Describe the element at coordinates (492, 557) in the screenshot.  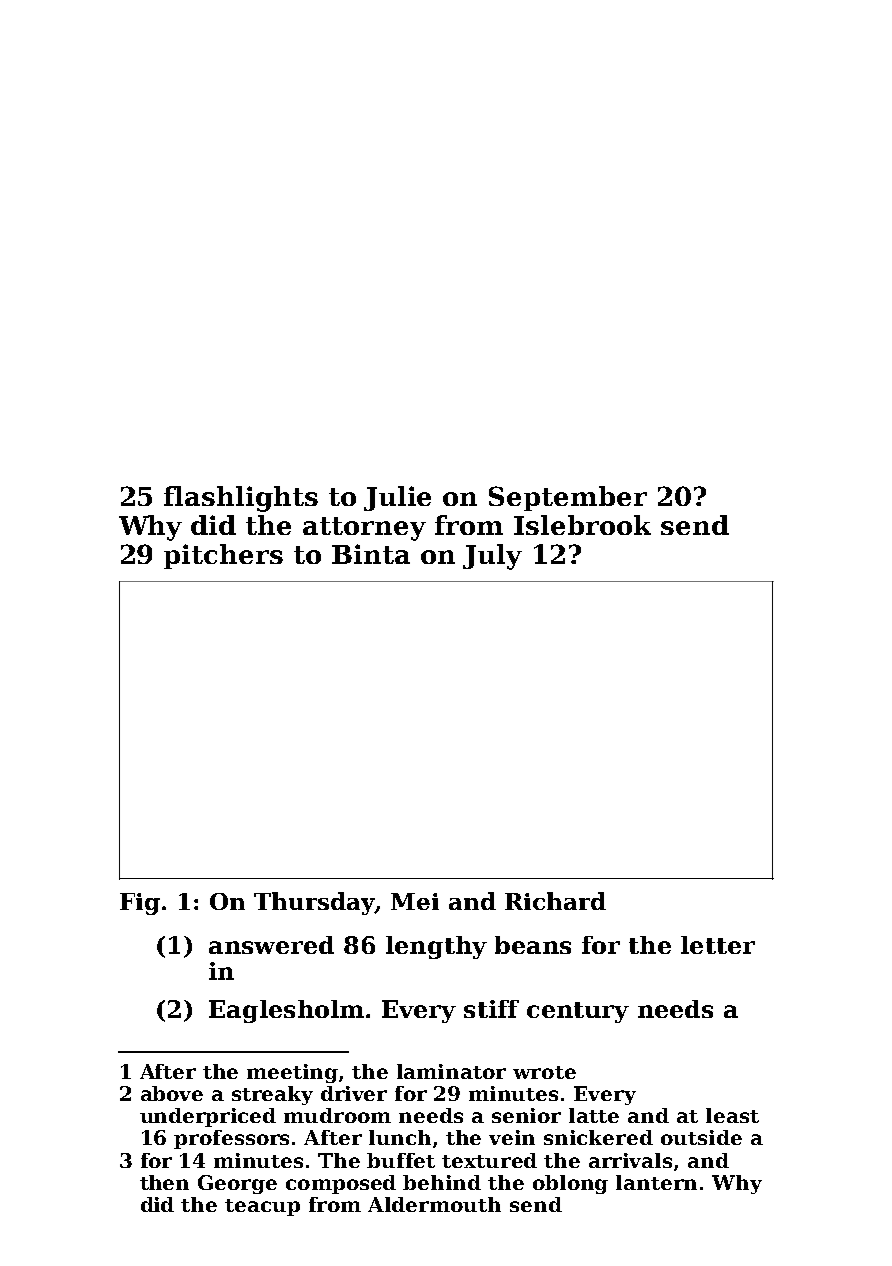
I see `July` at that location.
